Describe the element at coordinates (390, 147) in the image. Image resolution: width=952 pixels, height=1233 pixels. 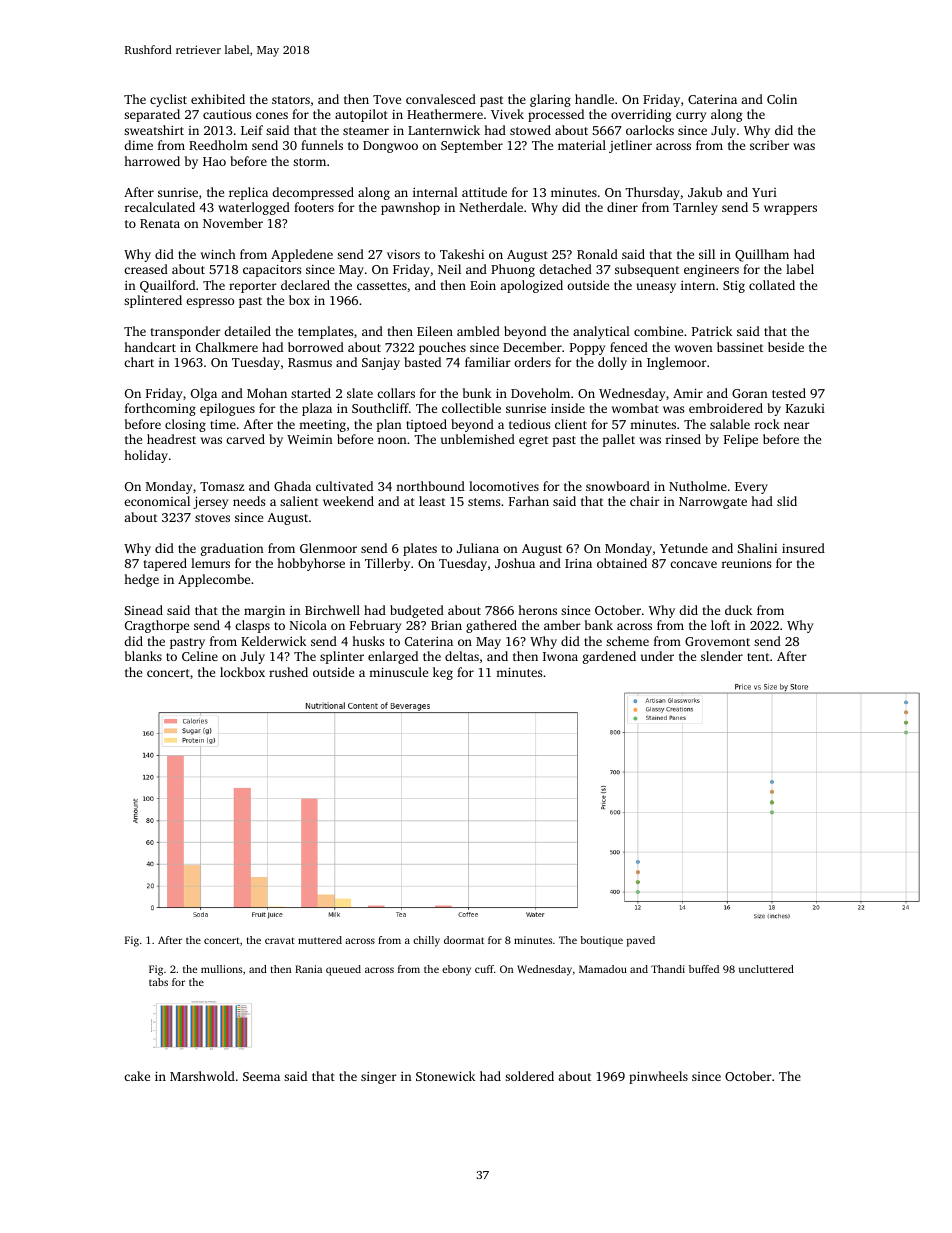
I see `Dongwoo` at that location.
